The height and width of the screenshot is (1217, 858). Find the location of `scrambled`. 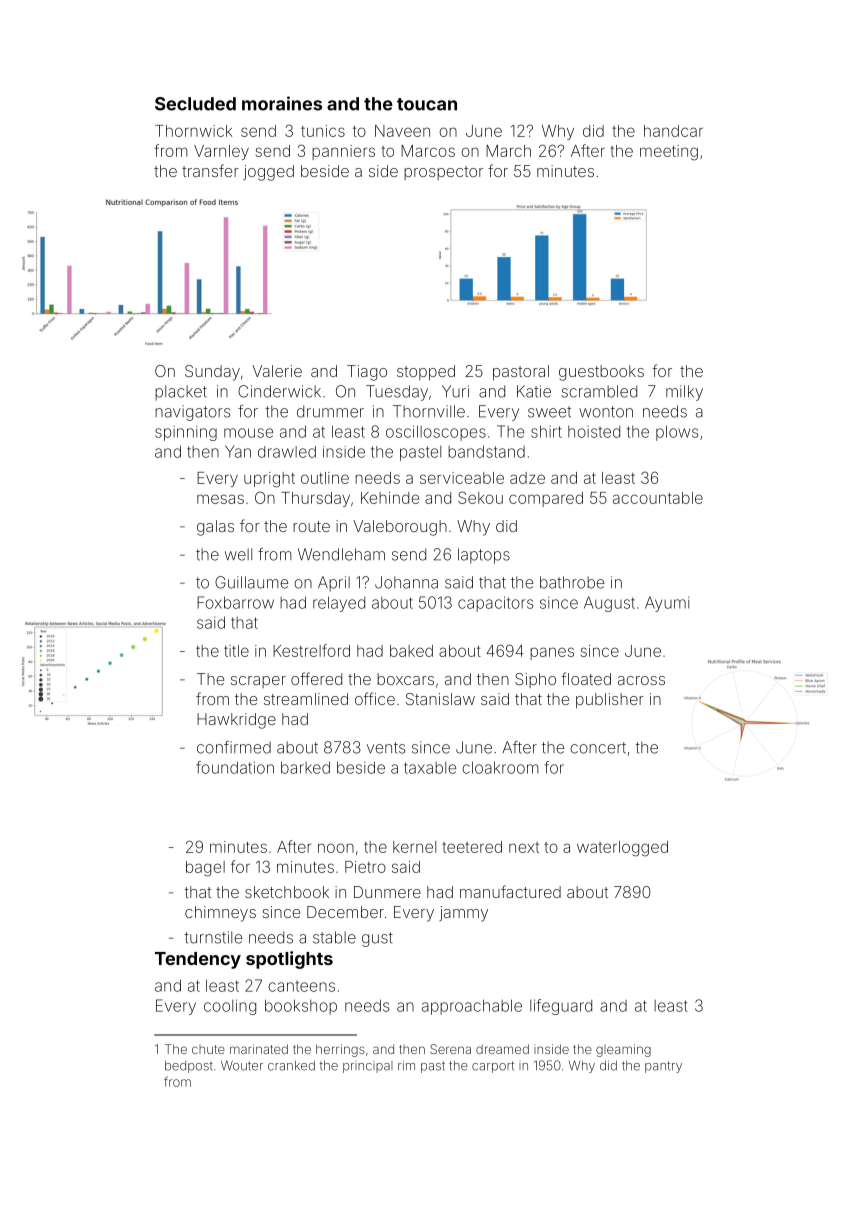

scrambled is located at coordinates (599, 391).
